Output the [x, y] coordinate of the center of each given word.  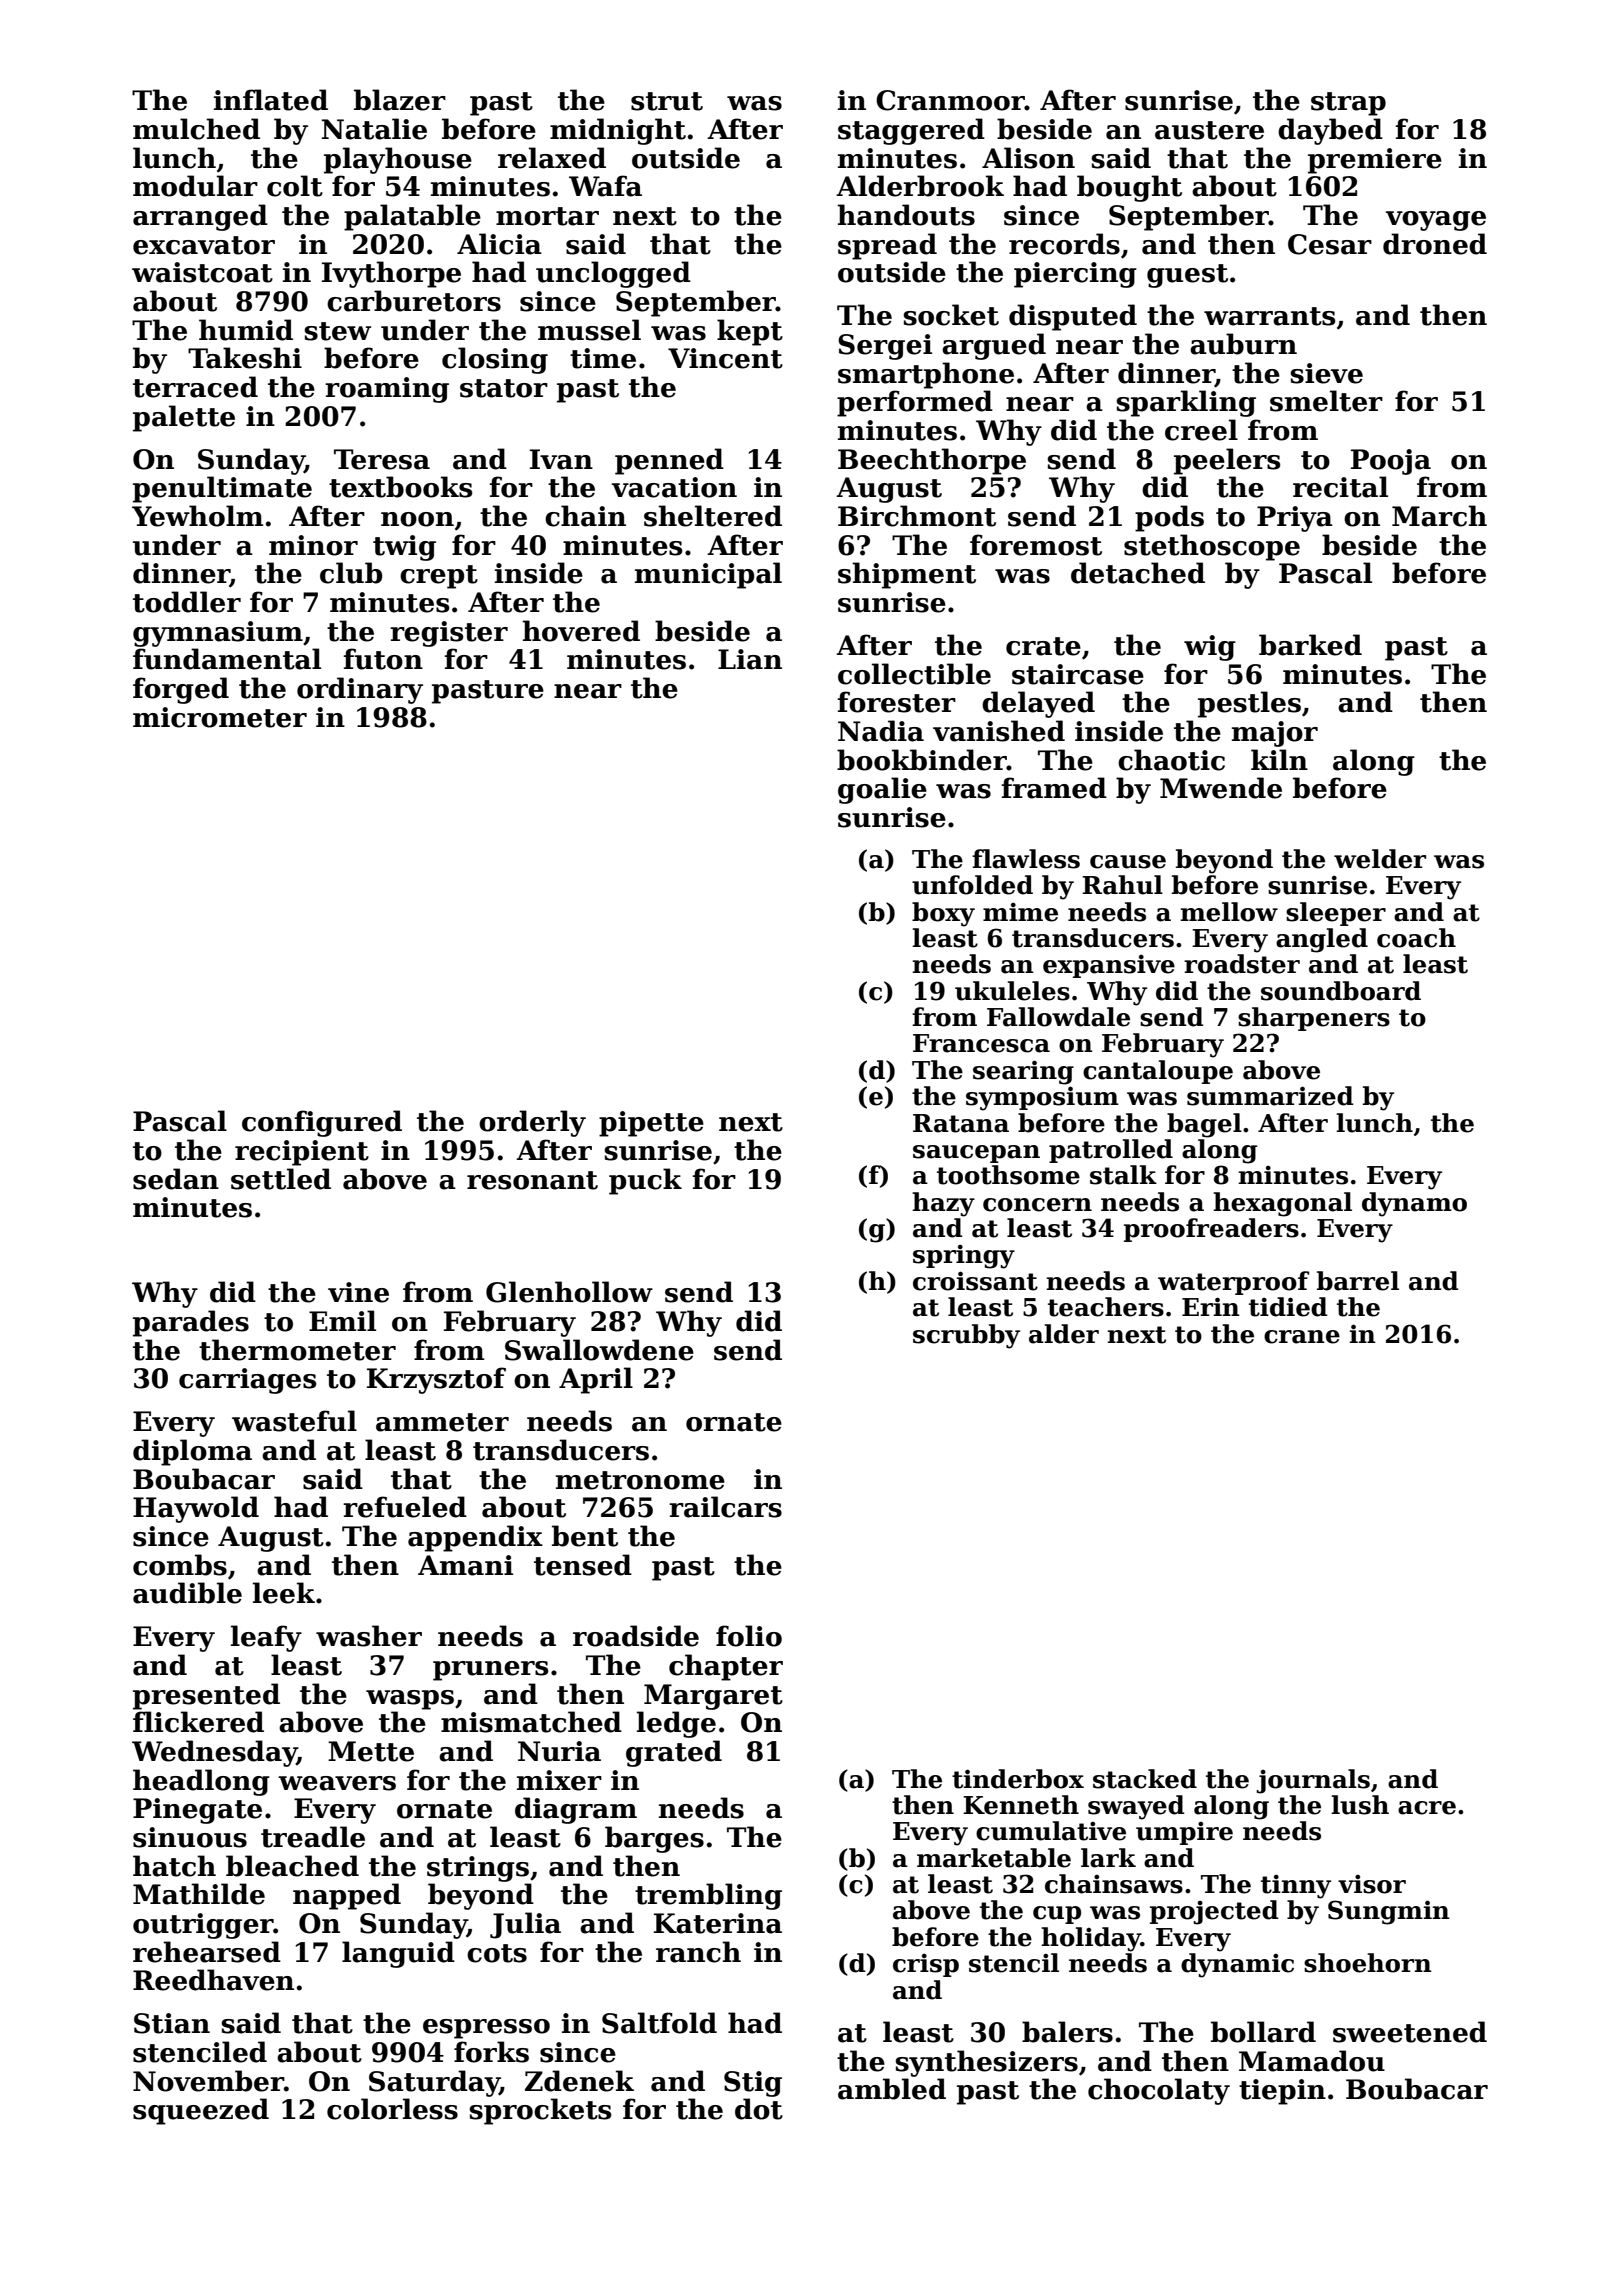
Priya [1295, 519]
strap [1348, 104]
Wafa [605, 186]
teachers [1106, 1307]
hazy [943, 1204]
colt [295, 186]
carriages [247, 1381]
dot [759, 2109]
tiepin [1282, 2092]
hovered [581, 631]
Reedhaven [213, 1980]
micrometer [220, 717]
